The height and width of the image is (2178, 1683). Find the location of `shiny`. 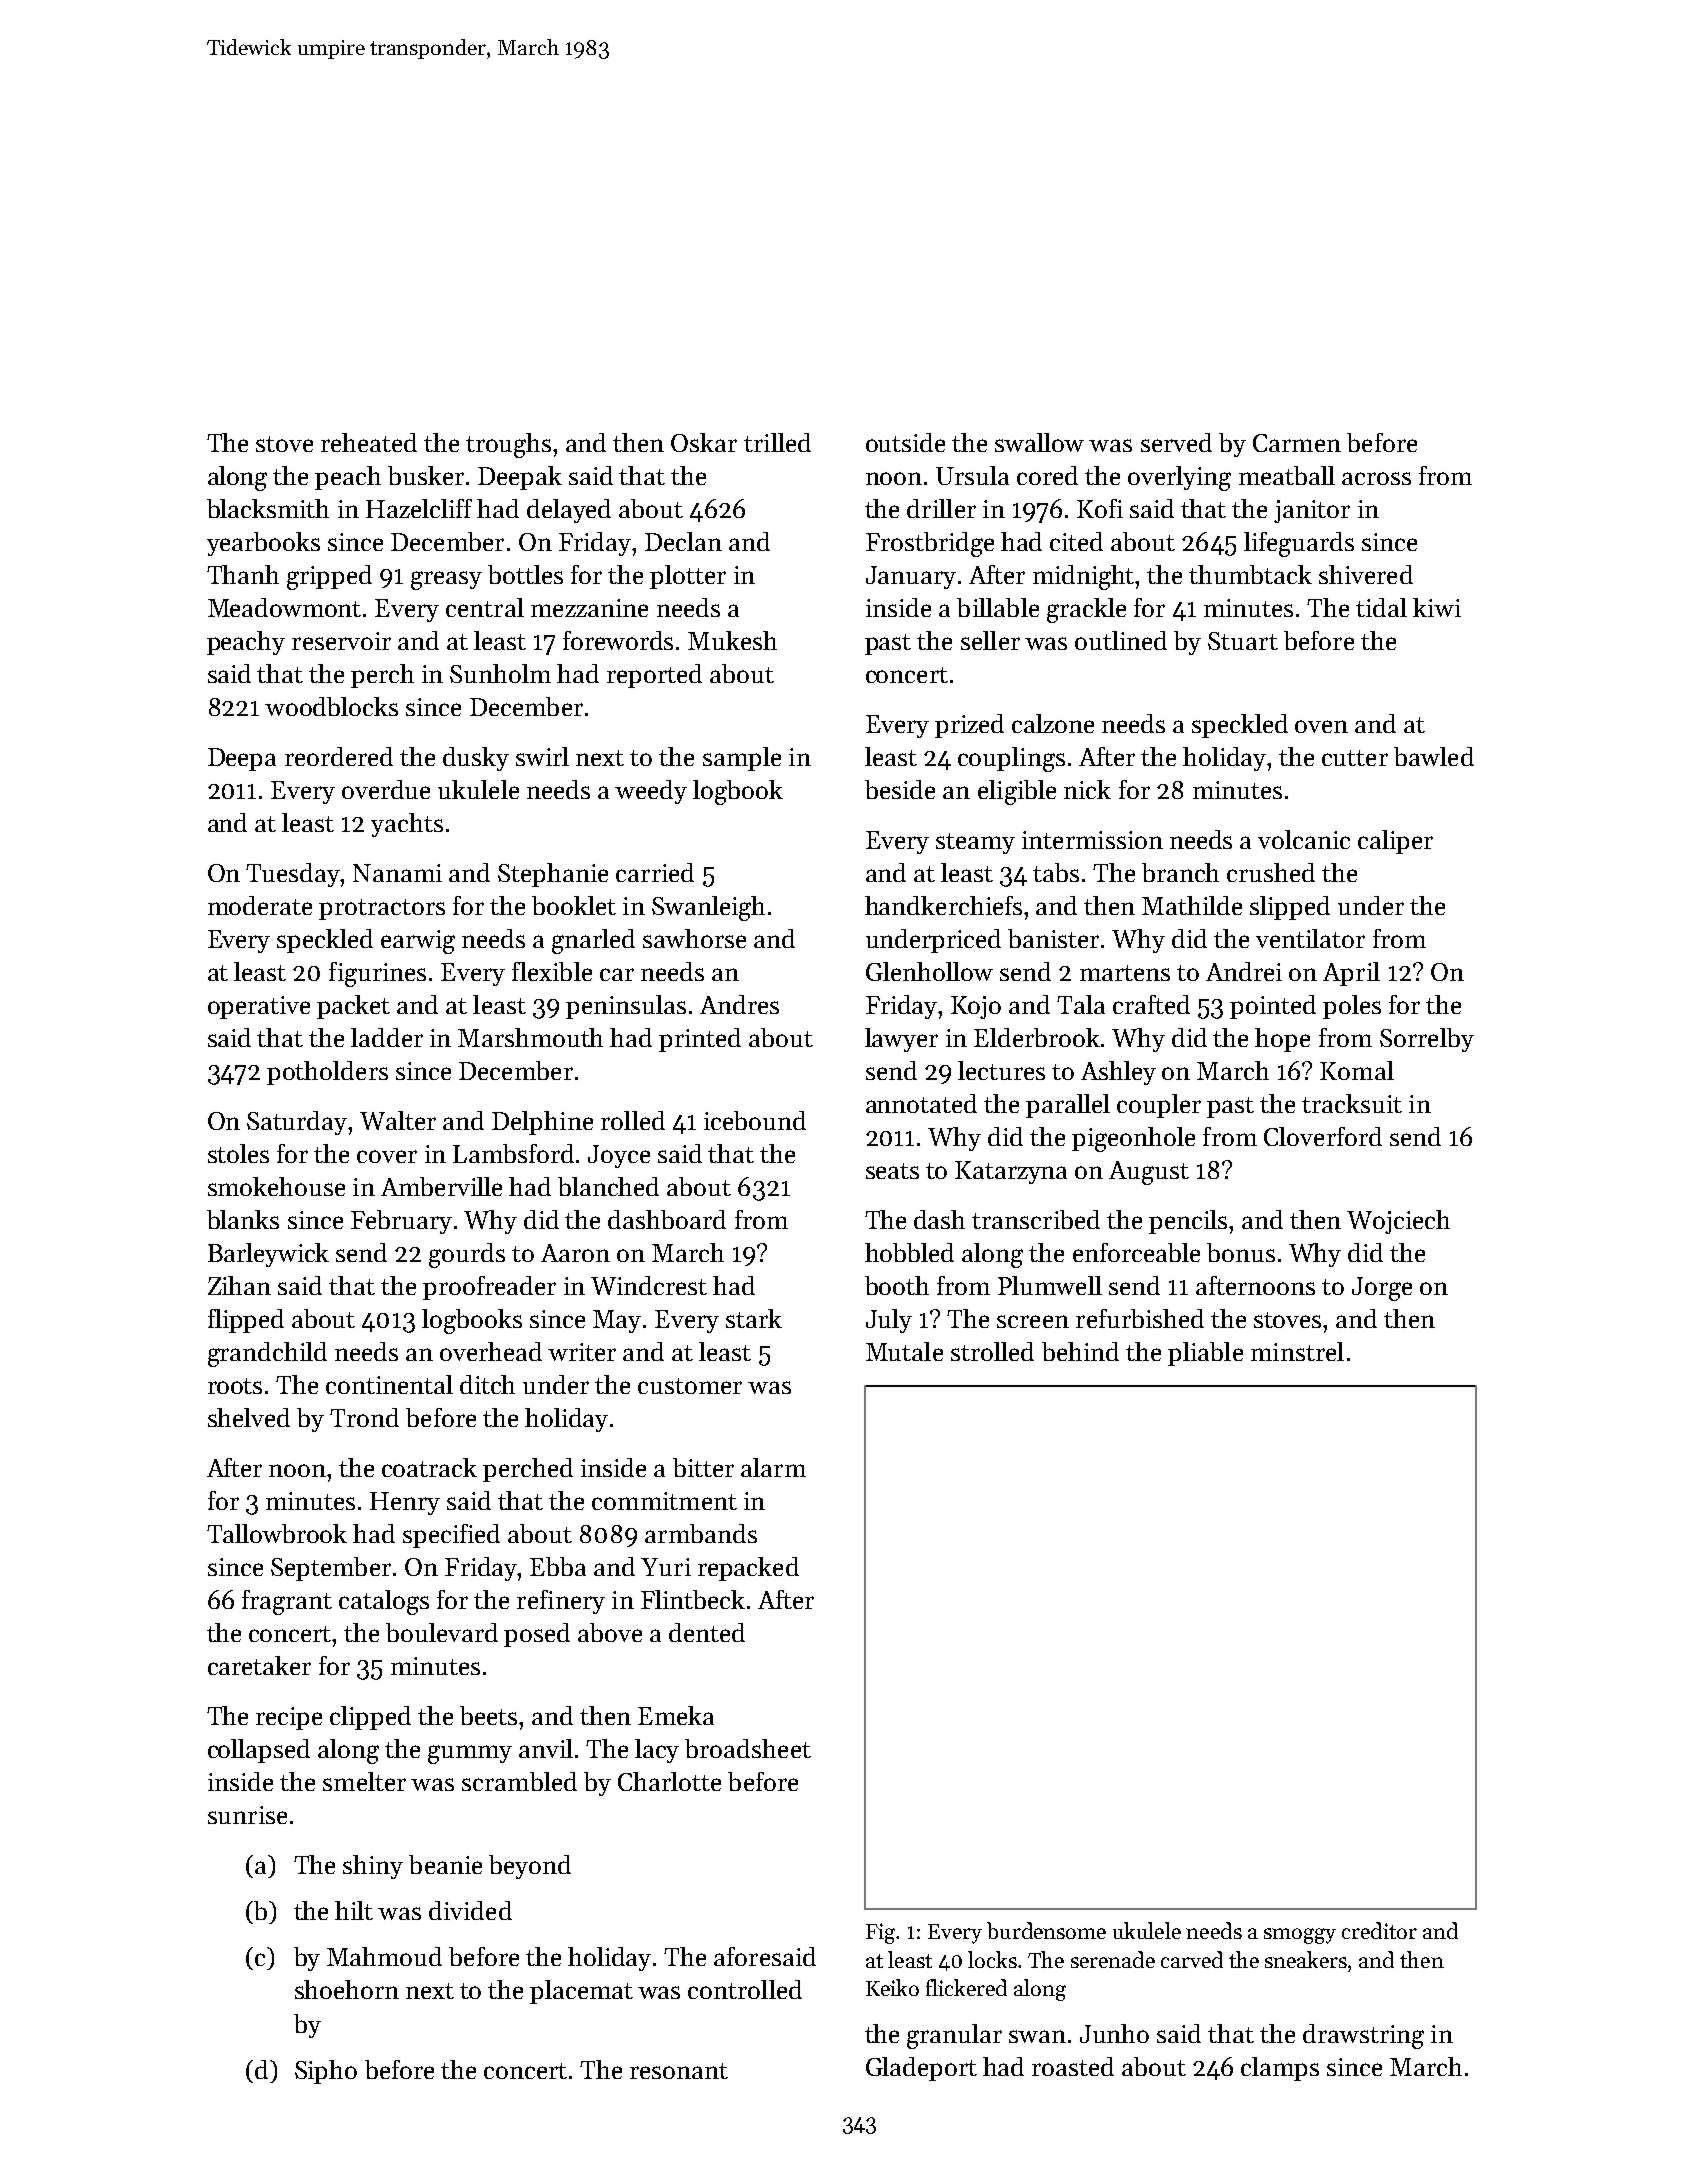

shiny is located at coordinates (373, 1867).
